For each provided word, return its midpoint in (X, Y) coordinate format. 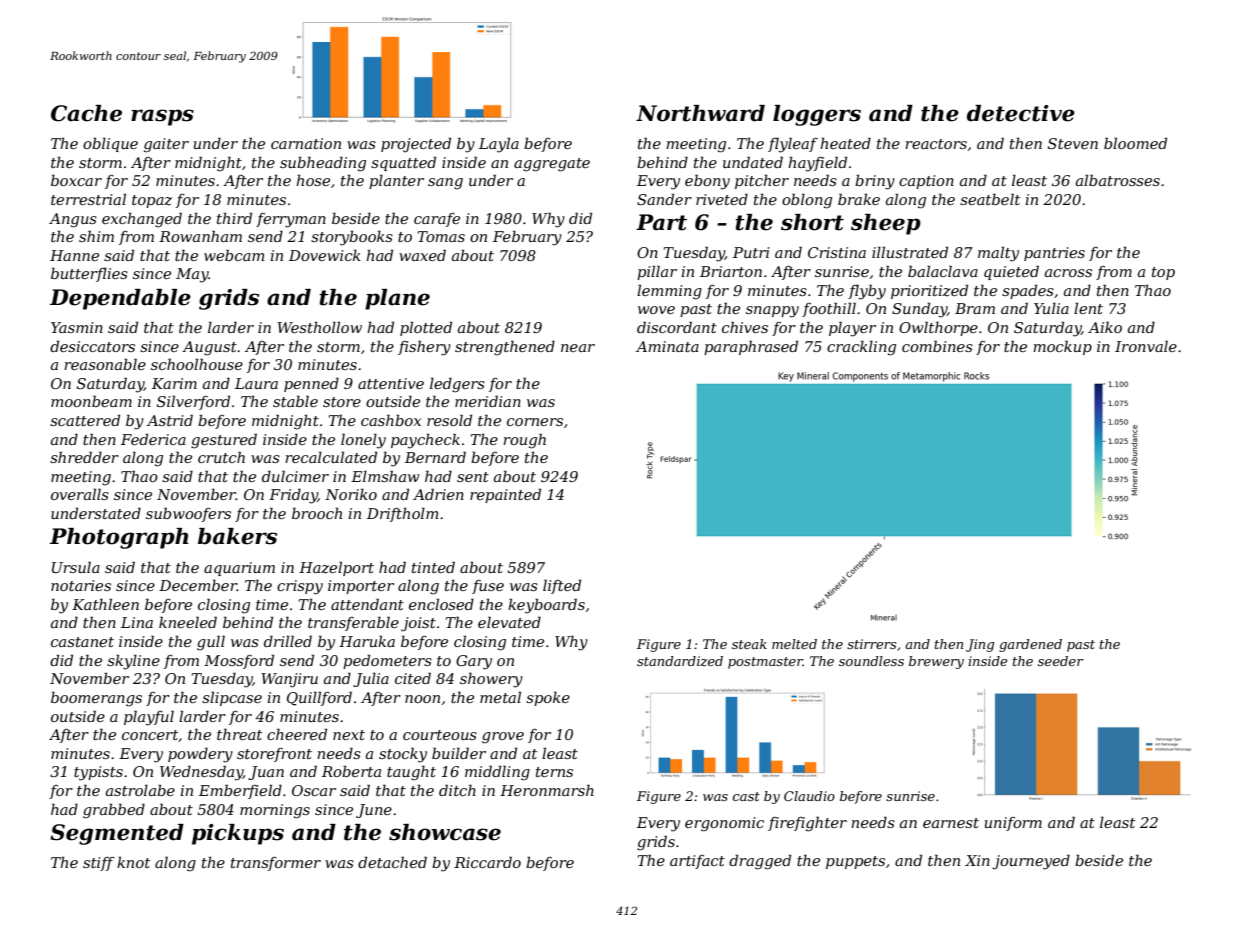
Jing (980, 645)
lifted (562, 586)
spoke (548, 698)
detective (1021, 113)
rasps (162, 117)
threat (239, 734)
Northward (700, 113)
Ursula (76, 567)
